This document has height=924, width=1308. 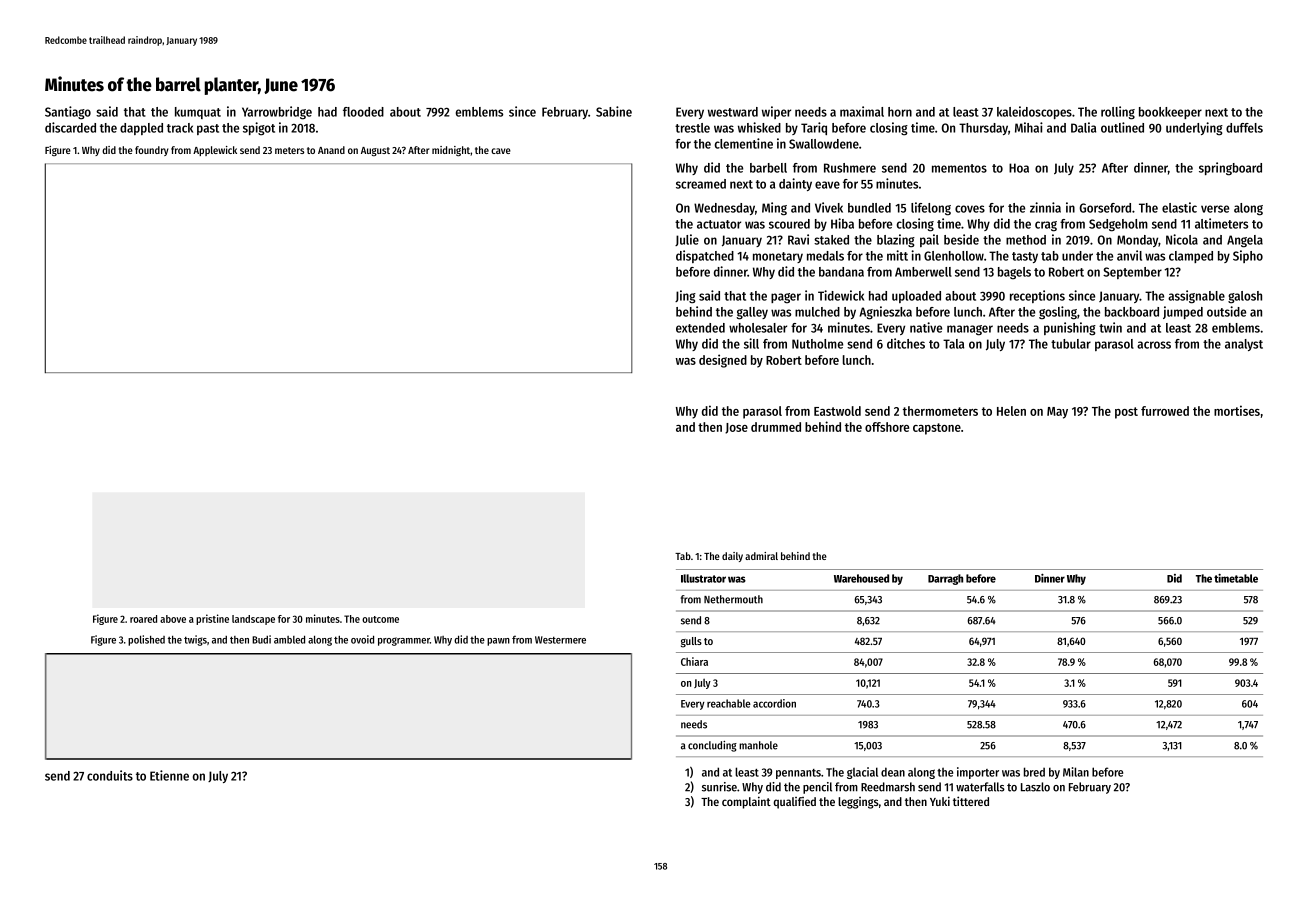 What do you see at coordinates (1034, 112) in the document?
I see `kaleidoscopes` at bounding box center [1034, 112].
